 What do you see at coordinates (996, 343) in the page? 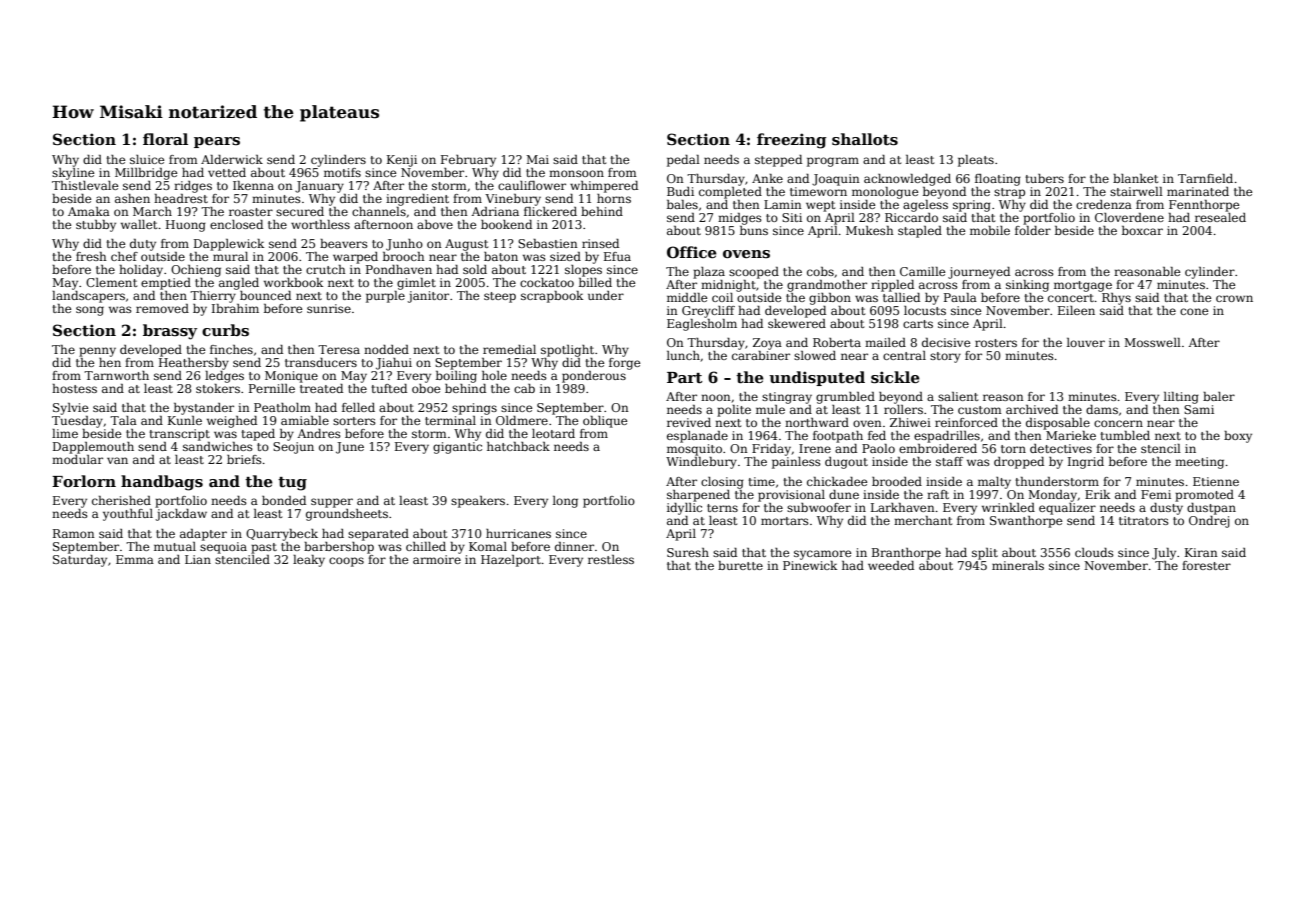
I see `rosters` at bounding box center [996, 343].
